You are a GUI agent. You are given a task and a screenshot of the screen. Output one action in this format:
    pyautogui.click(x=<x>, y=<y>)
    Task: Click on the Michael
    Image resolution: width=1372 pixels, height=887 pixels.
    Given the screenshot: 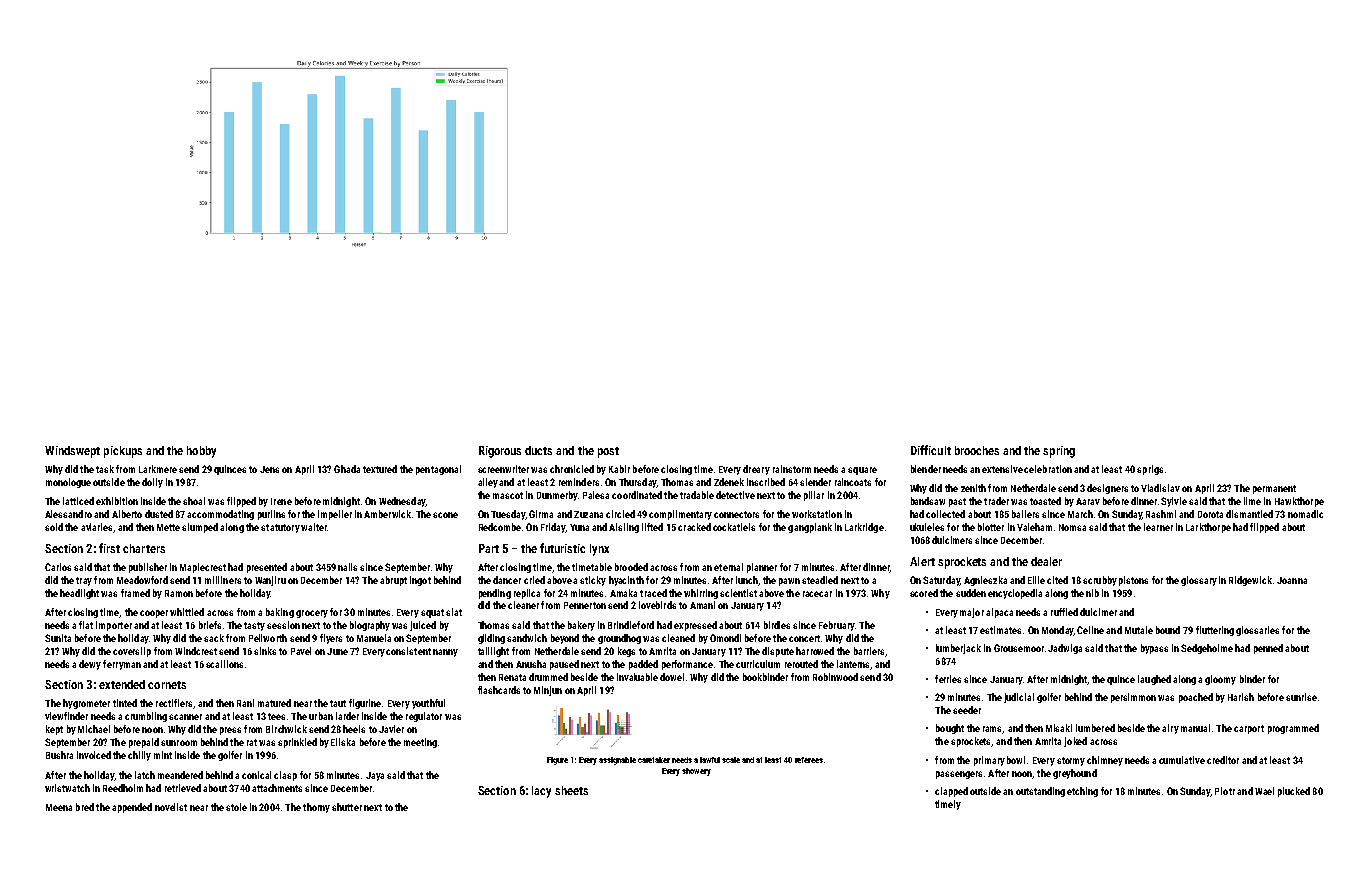 What is the action you would take?
    pyautogui.click(x=94, y=729)
